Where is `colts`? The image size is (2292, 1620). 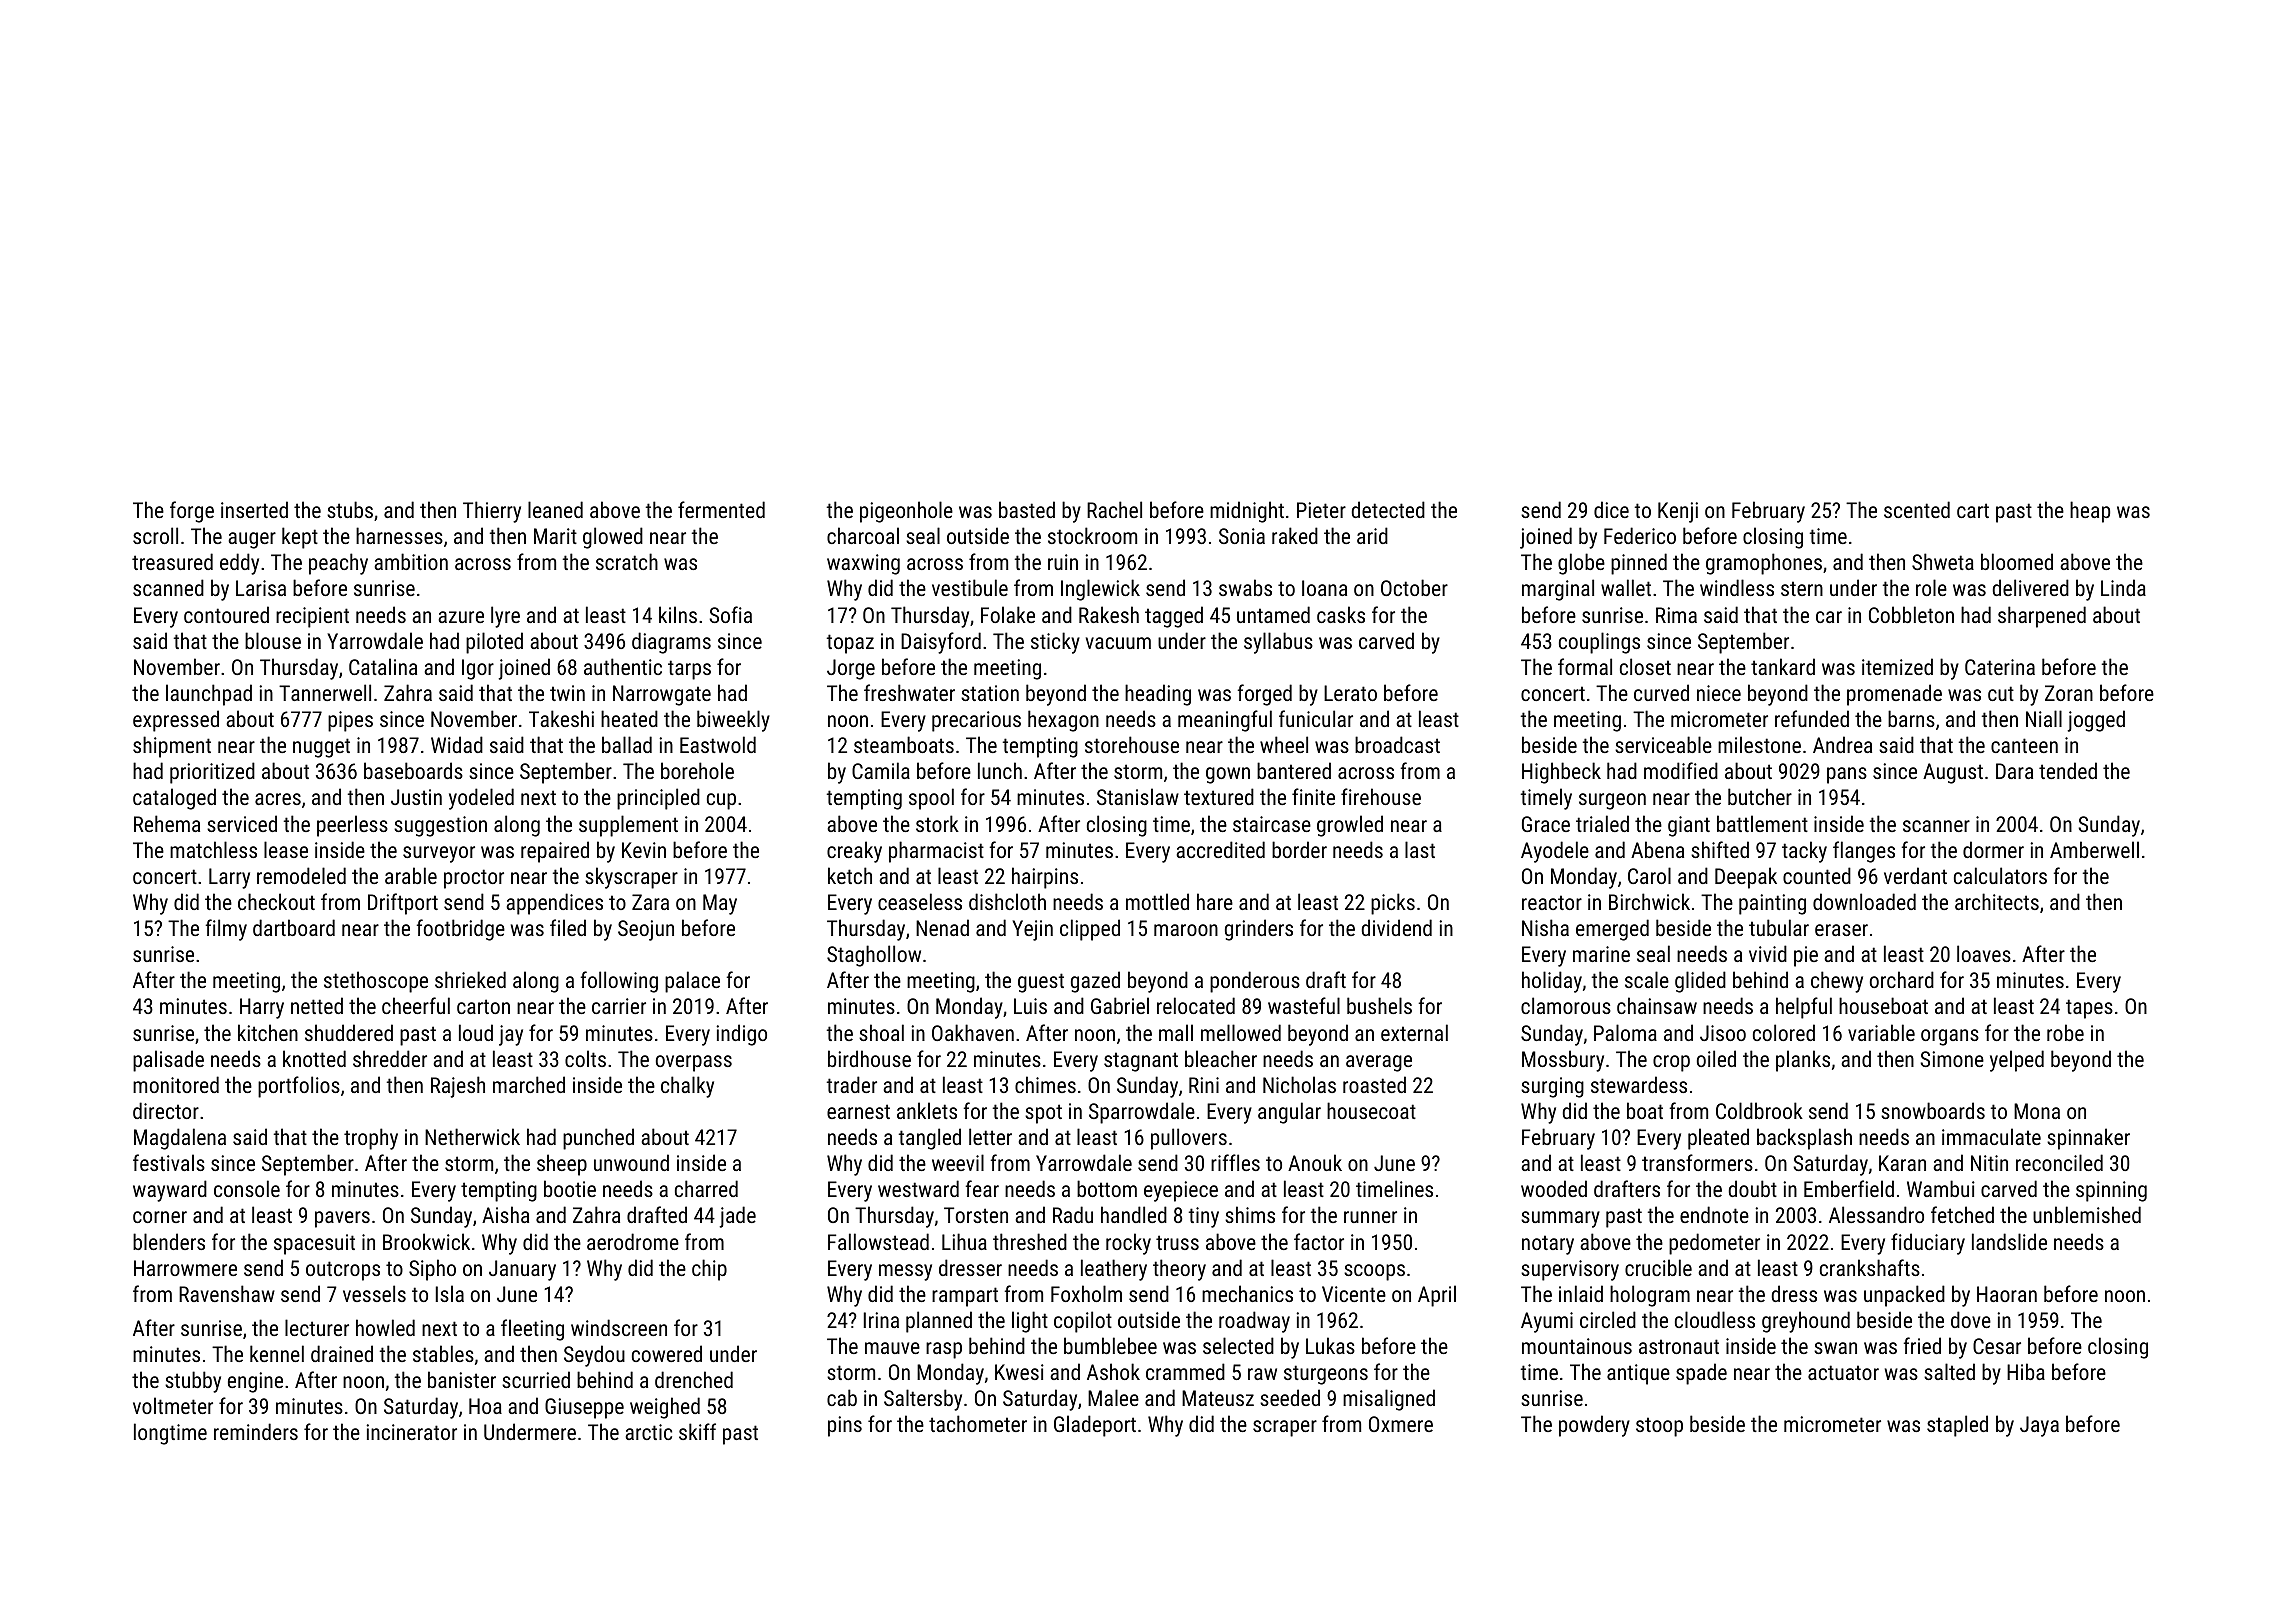 colts is located at coordinates (585, 1058).
